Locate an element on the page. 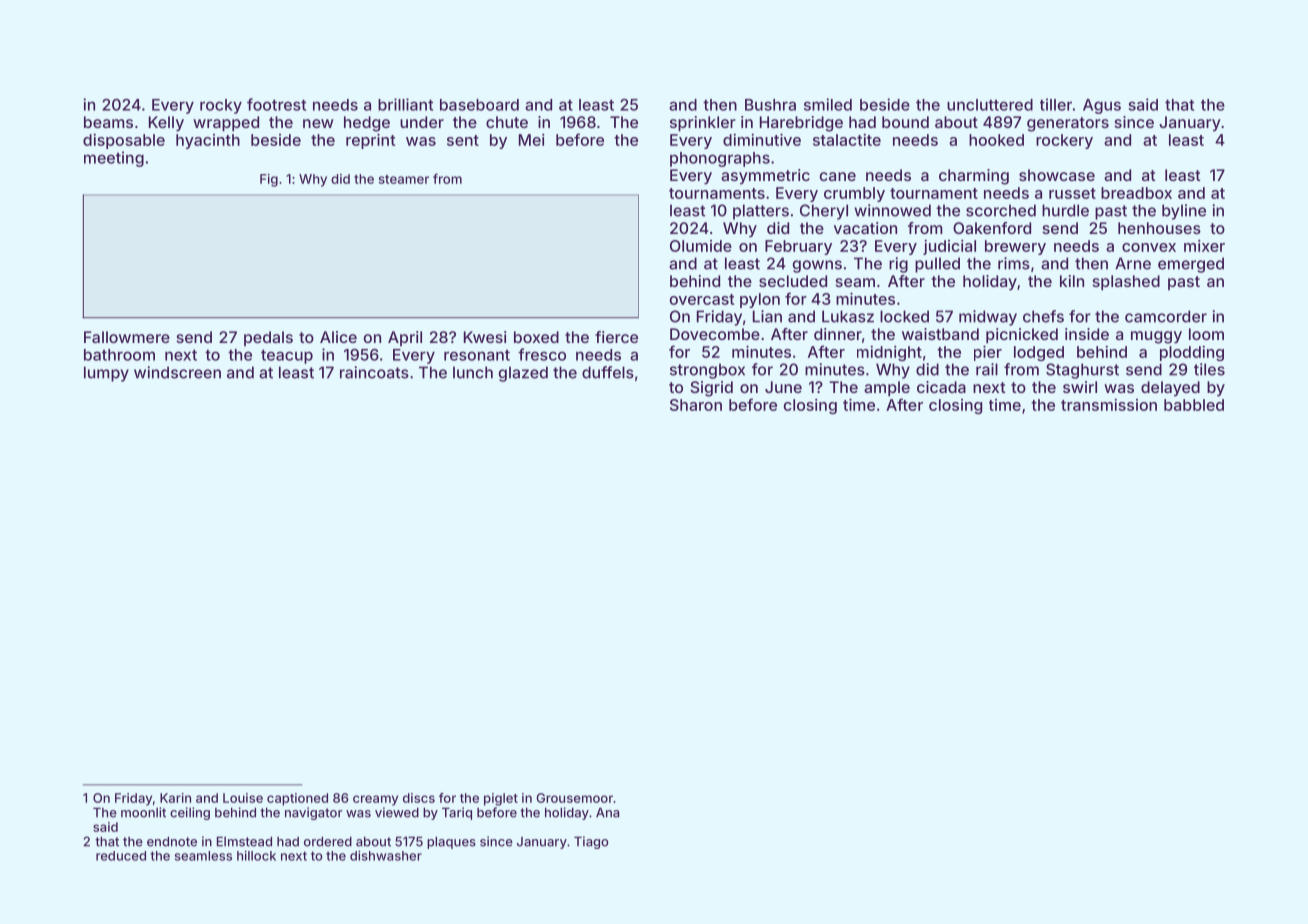 This page has height=924, width=1308. transmission is located at coordinates (1109, 405).
